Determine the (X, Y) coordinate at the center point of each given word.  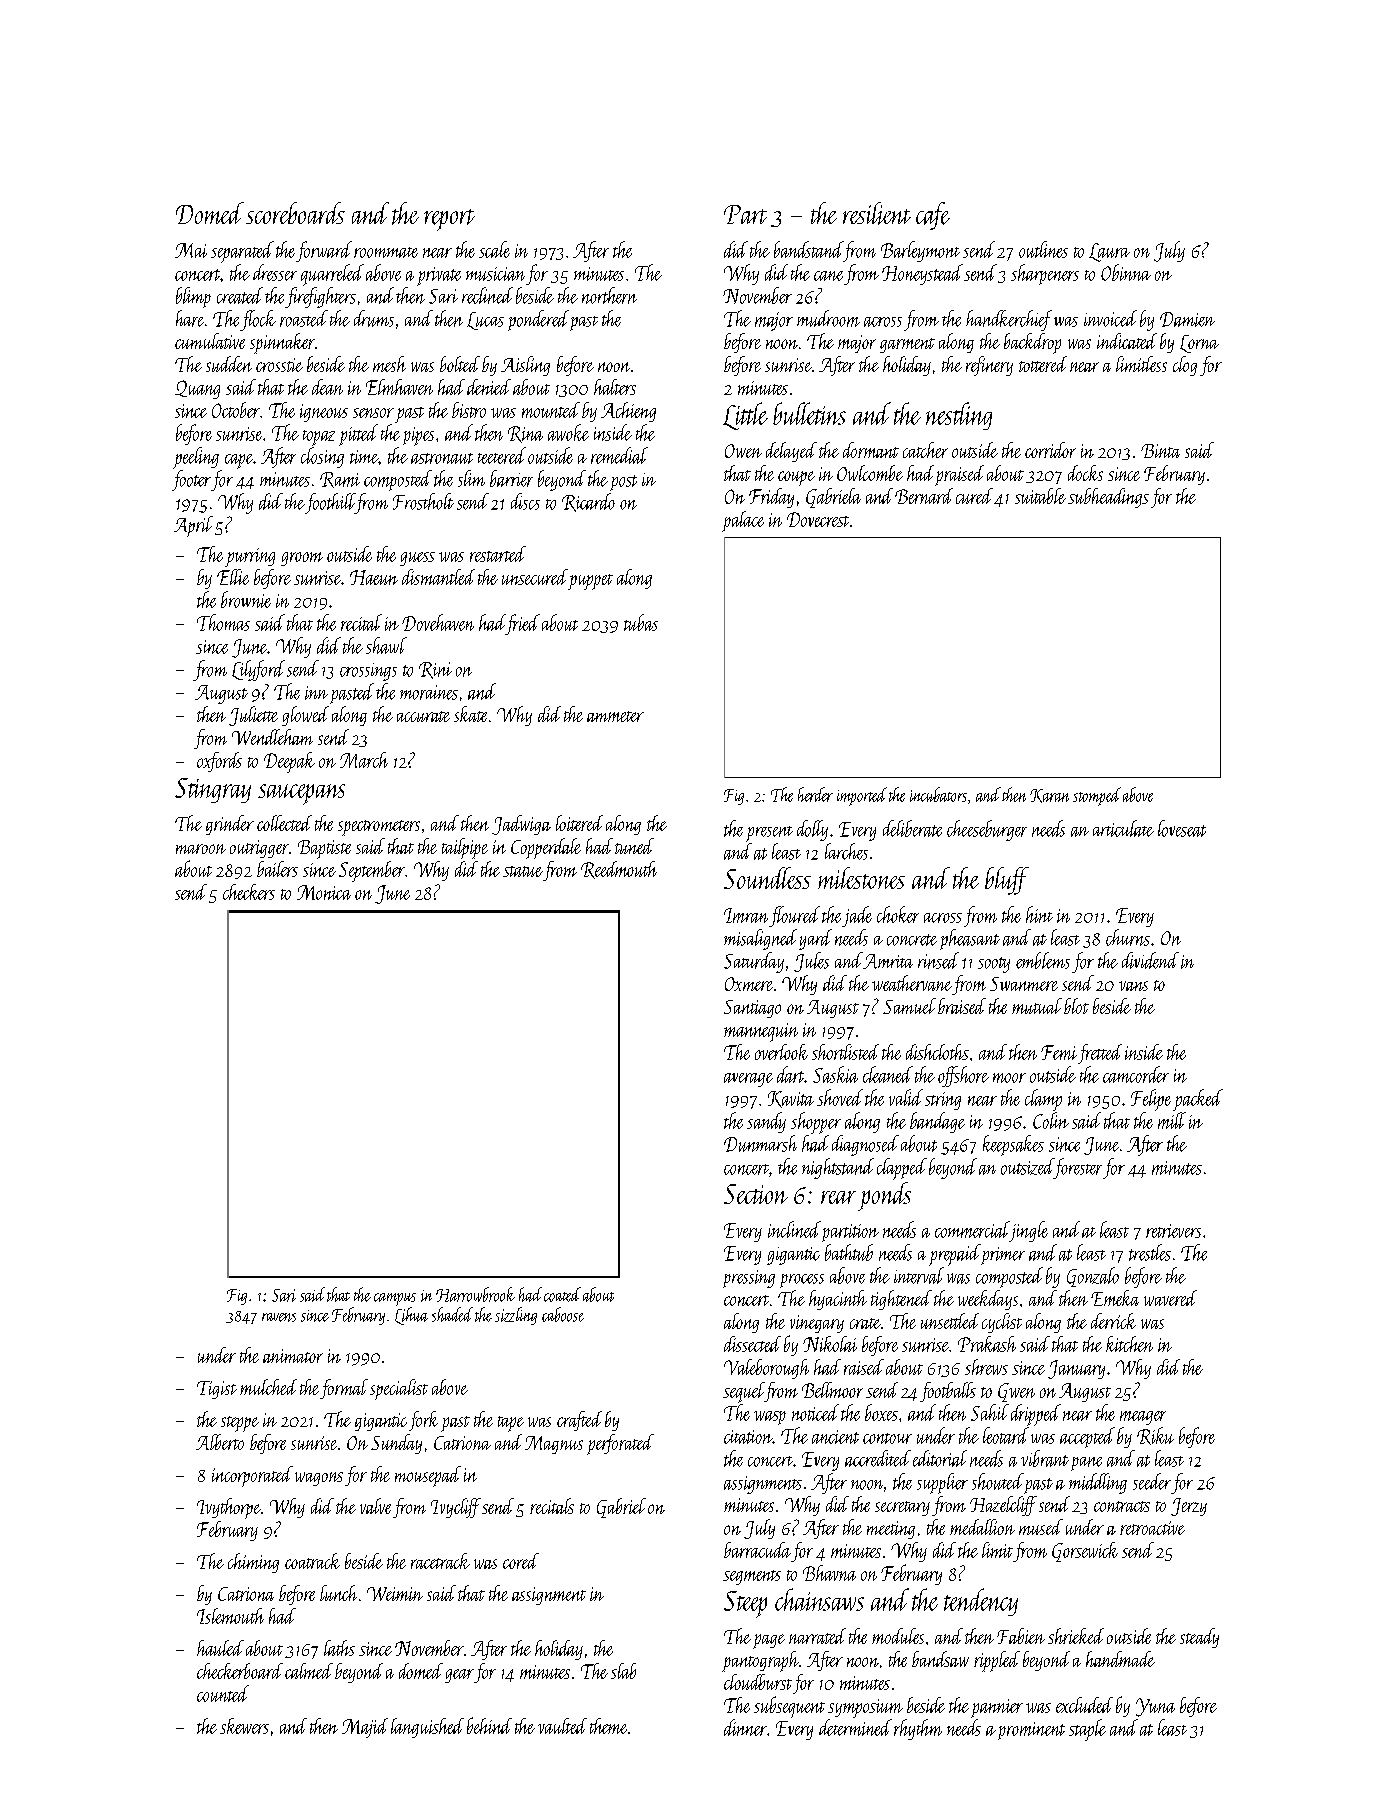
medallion (982, 1527)
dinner (745, 1727)
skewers (244, 1726)
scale (494, 249)
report (449, 220)
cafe (933, 216)
